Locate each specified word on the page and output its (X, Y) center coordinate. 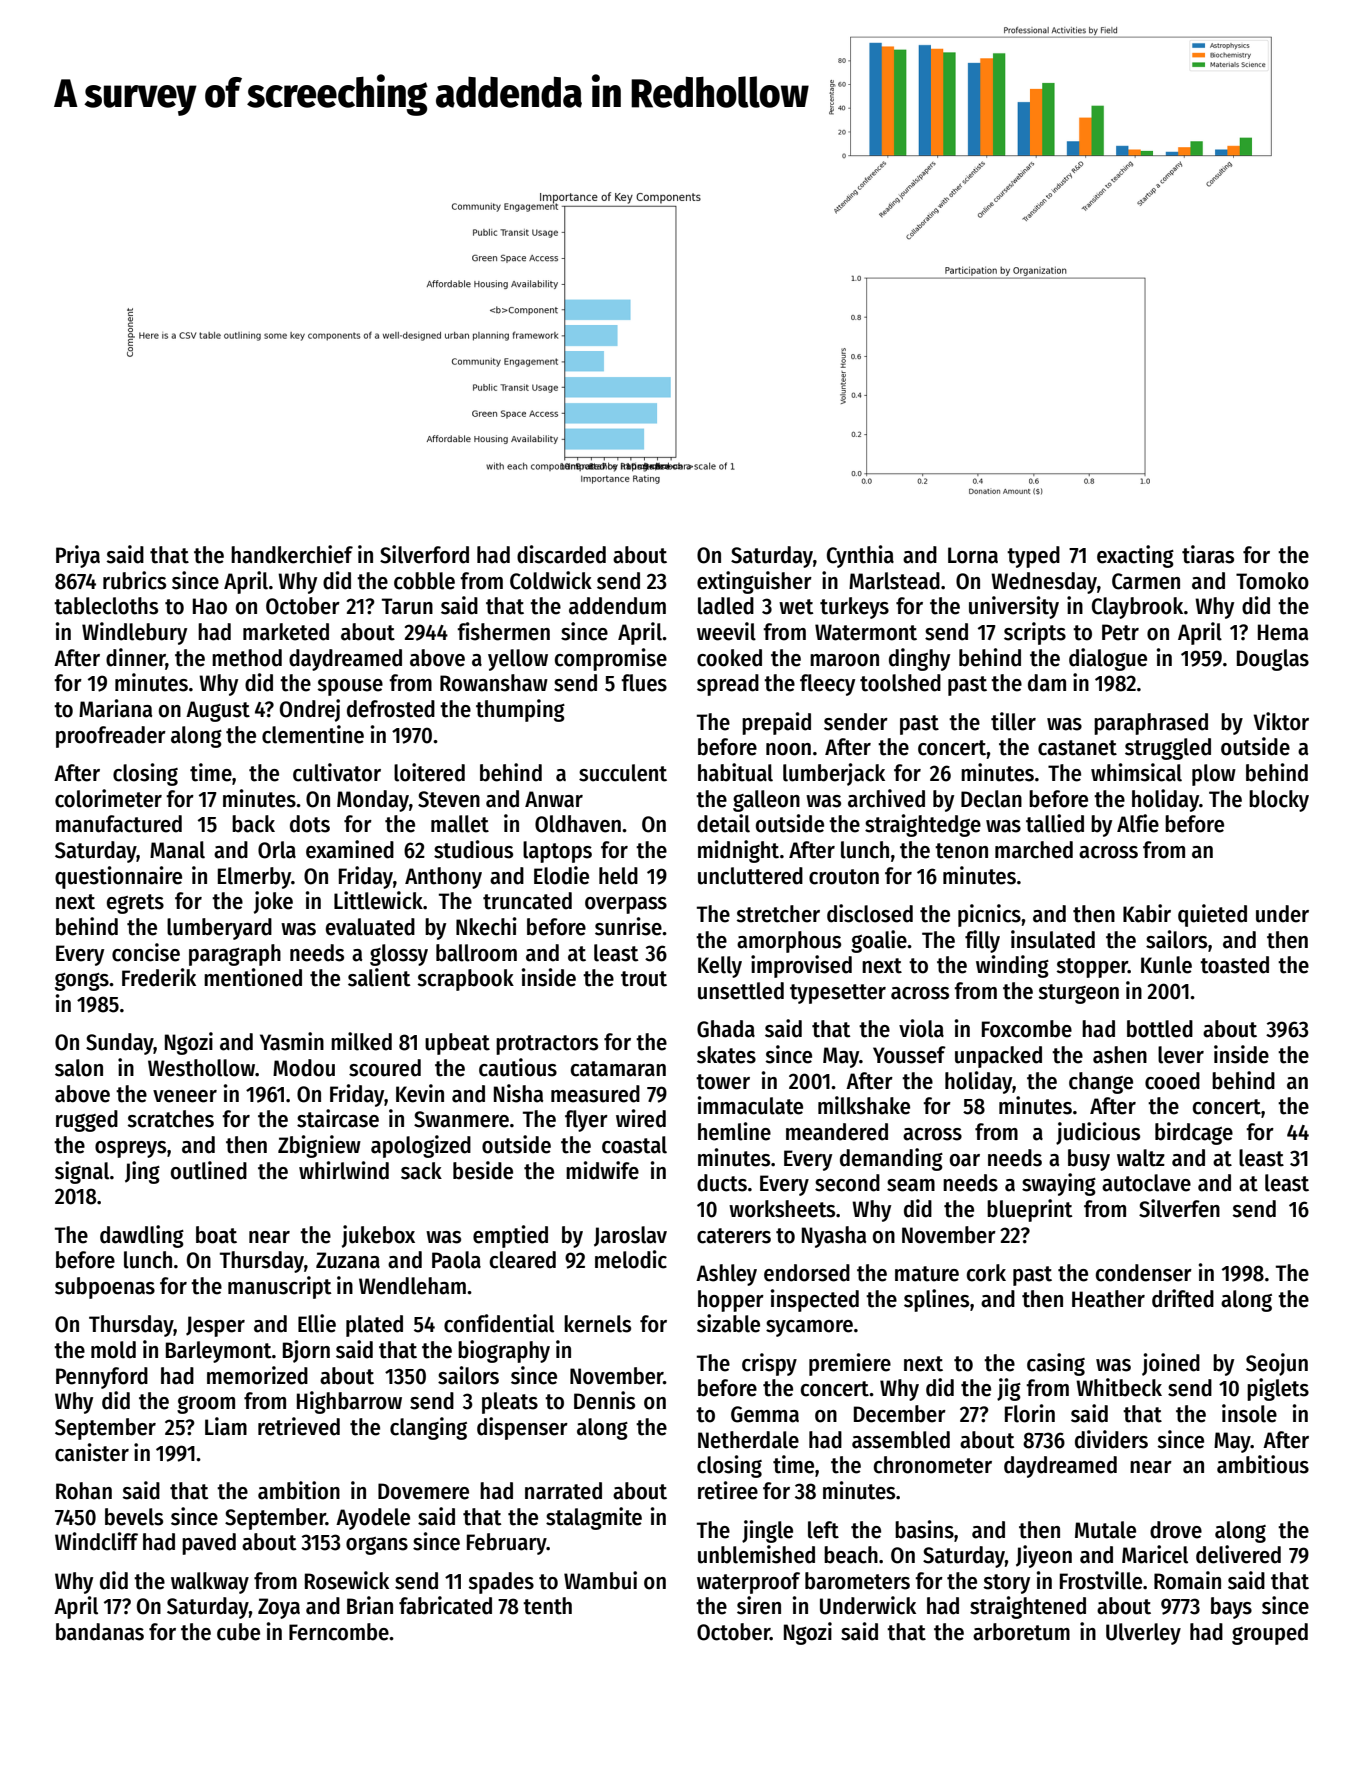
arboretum (1021, 1632)
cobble (424, 581)
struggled (1168, 749)
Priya (78, 556)
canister (92, 1452)
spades (501, 1583)
